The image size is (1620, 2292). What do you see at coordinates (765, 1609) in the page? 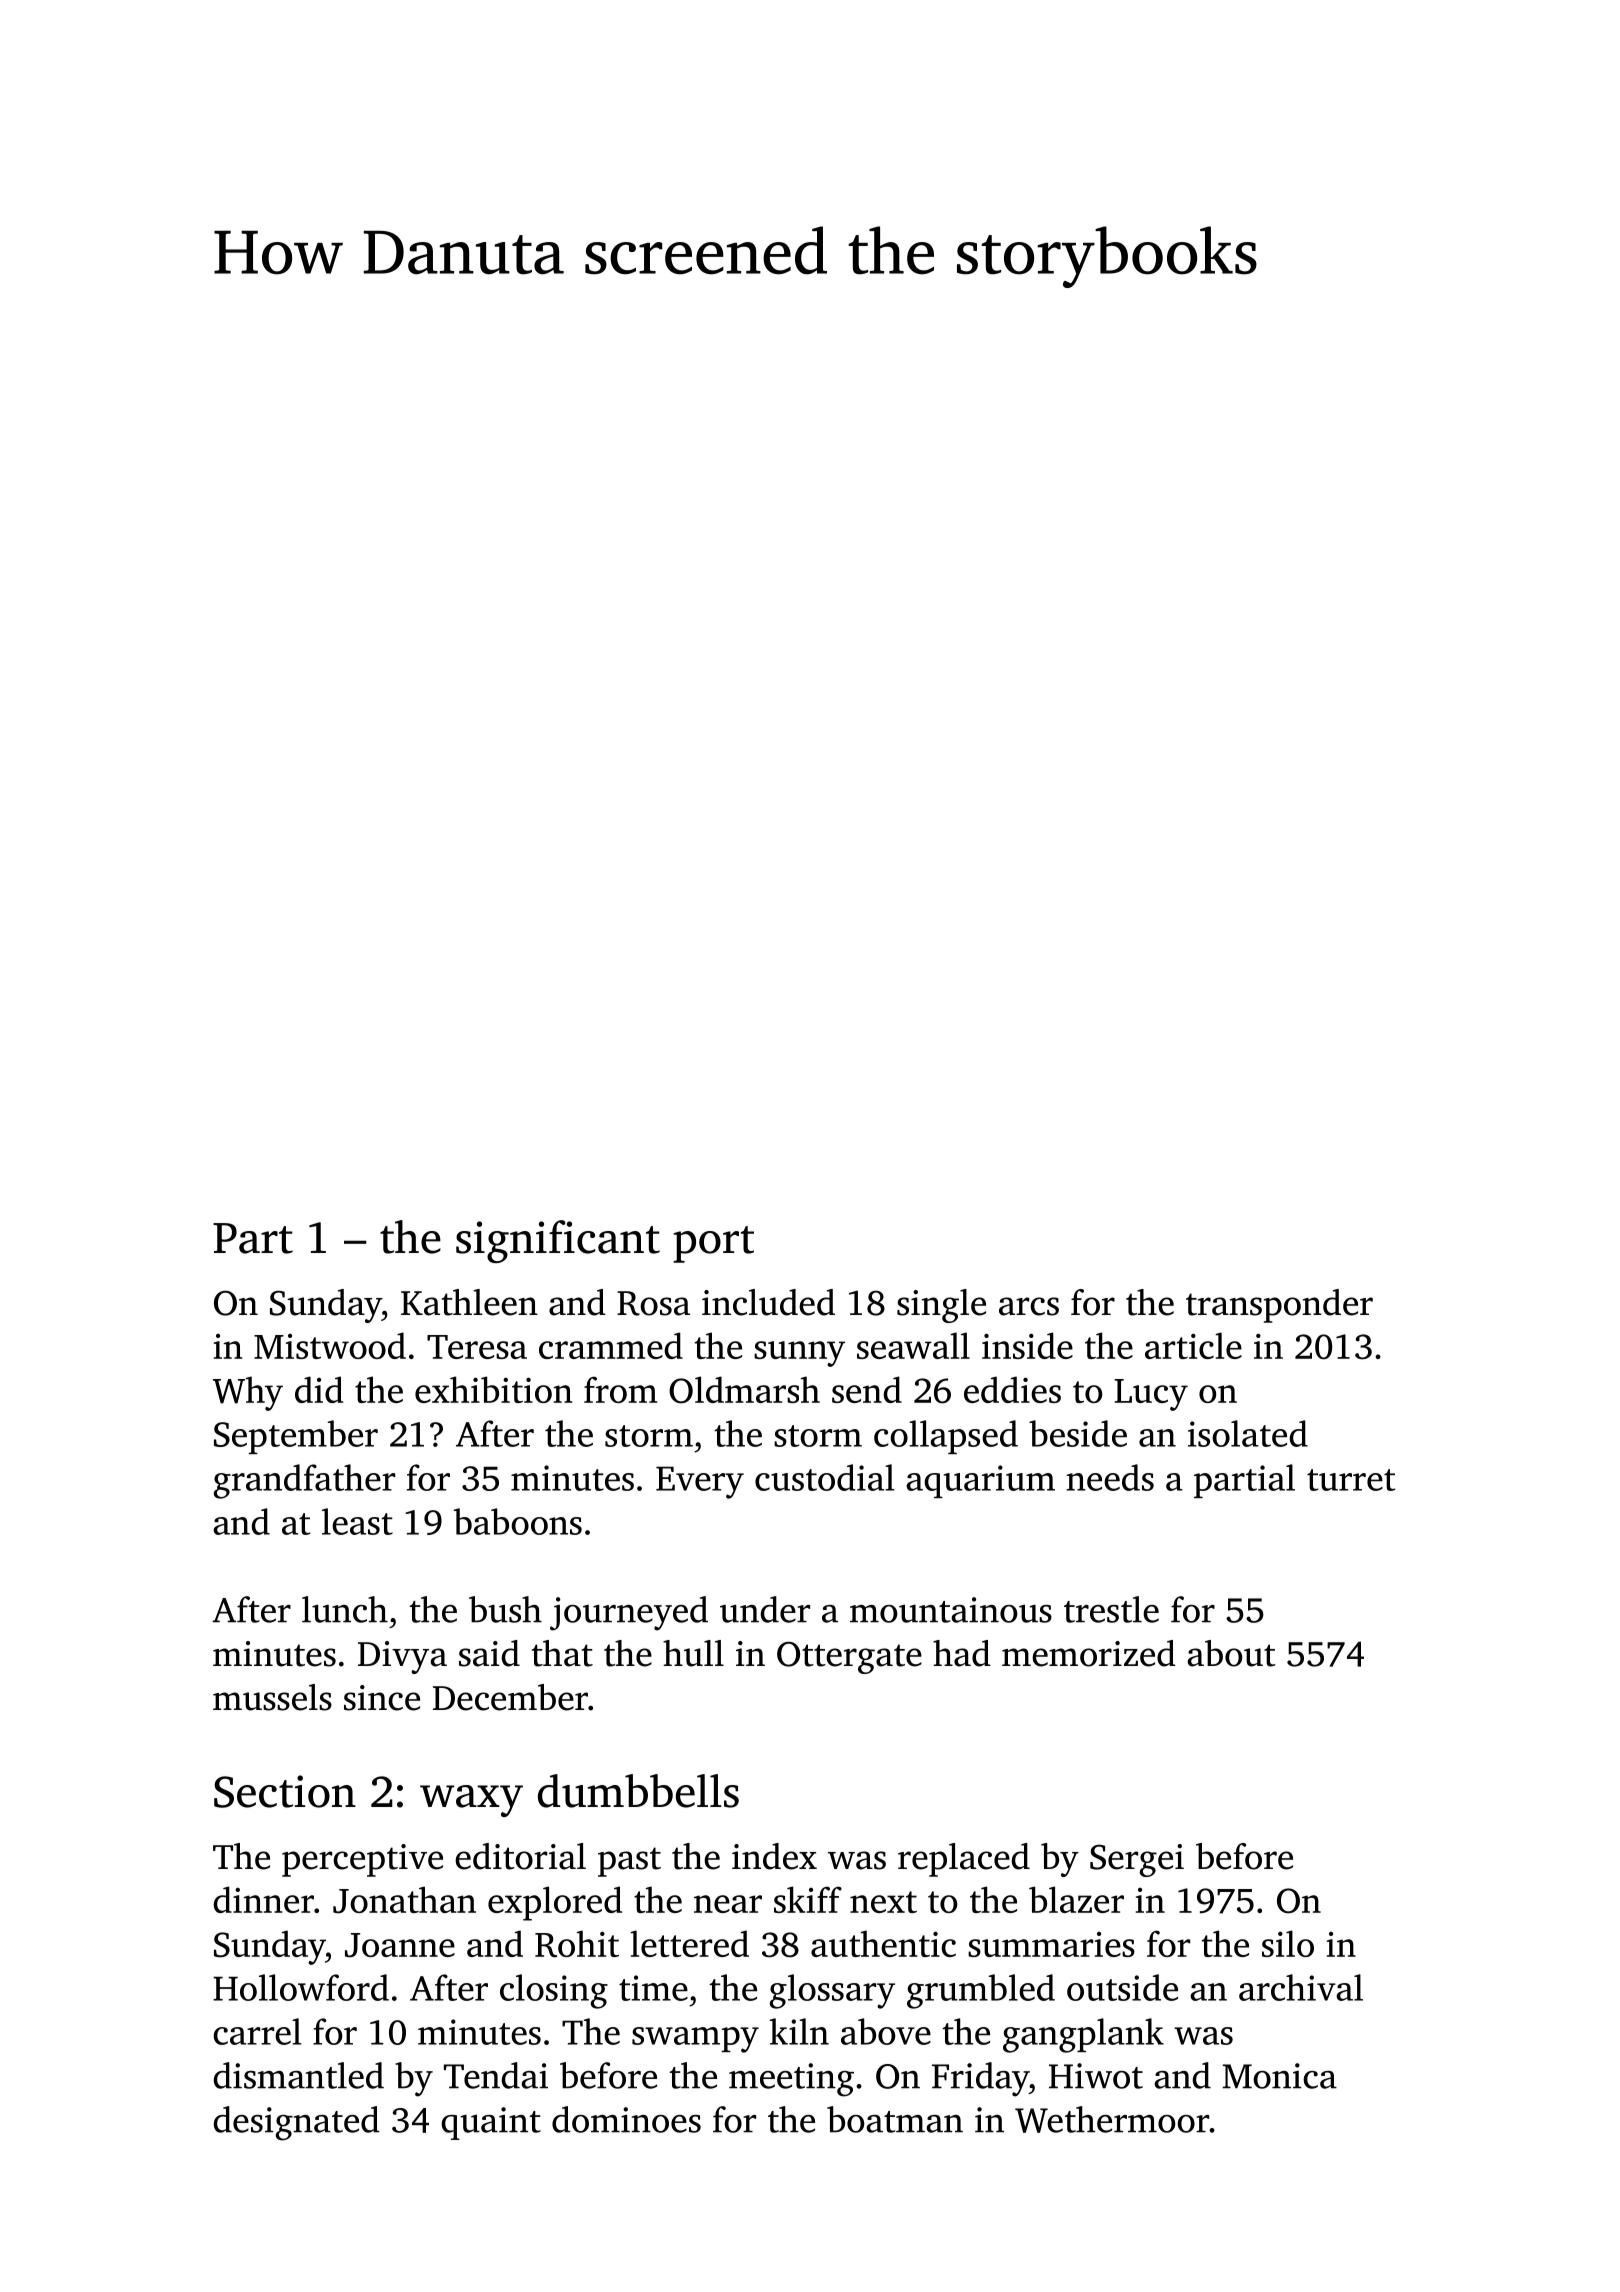
I see `under` at bounding box center [765, 1609].
